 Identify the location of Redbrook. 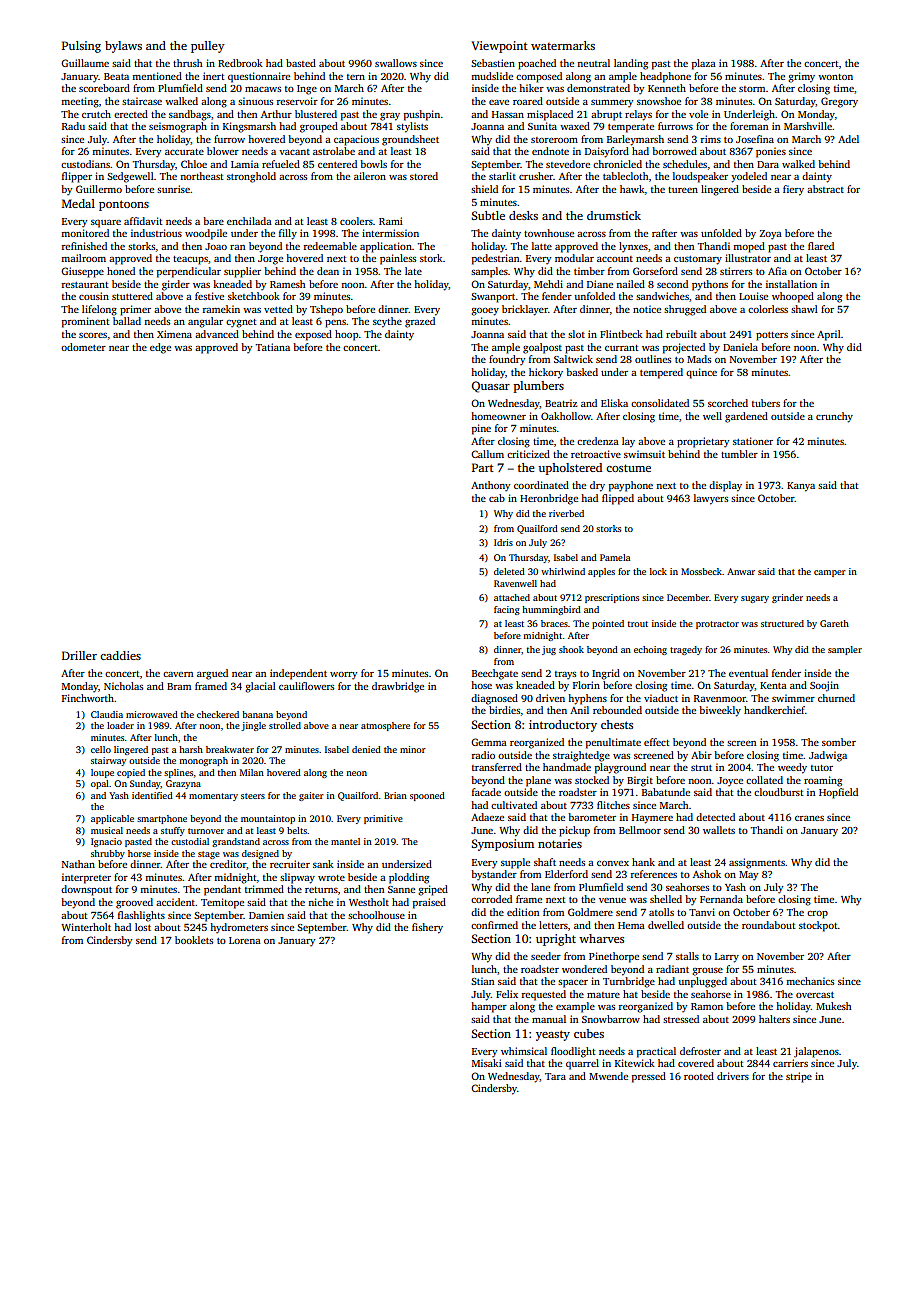
(240, 63).
